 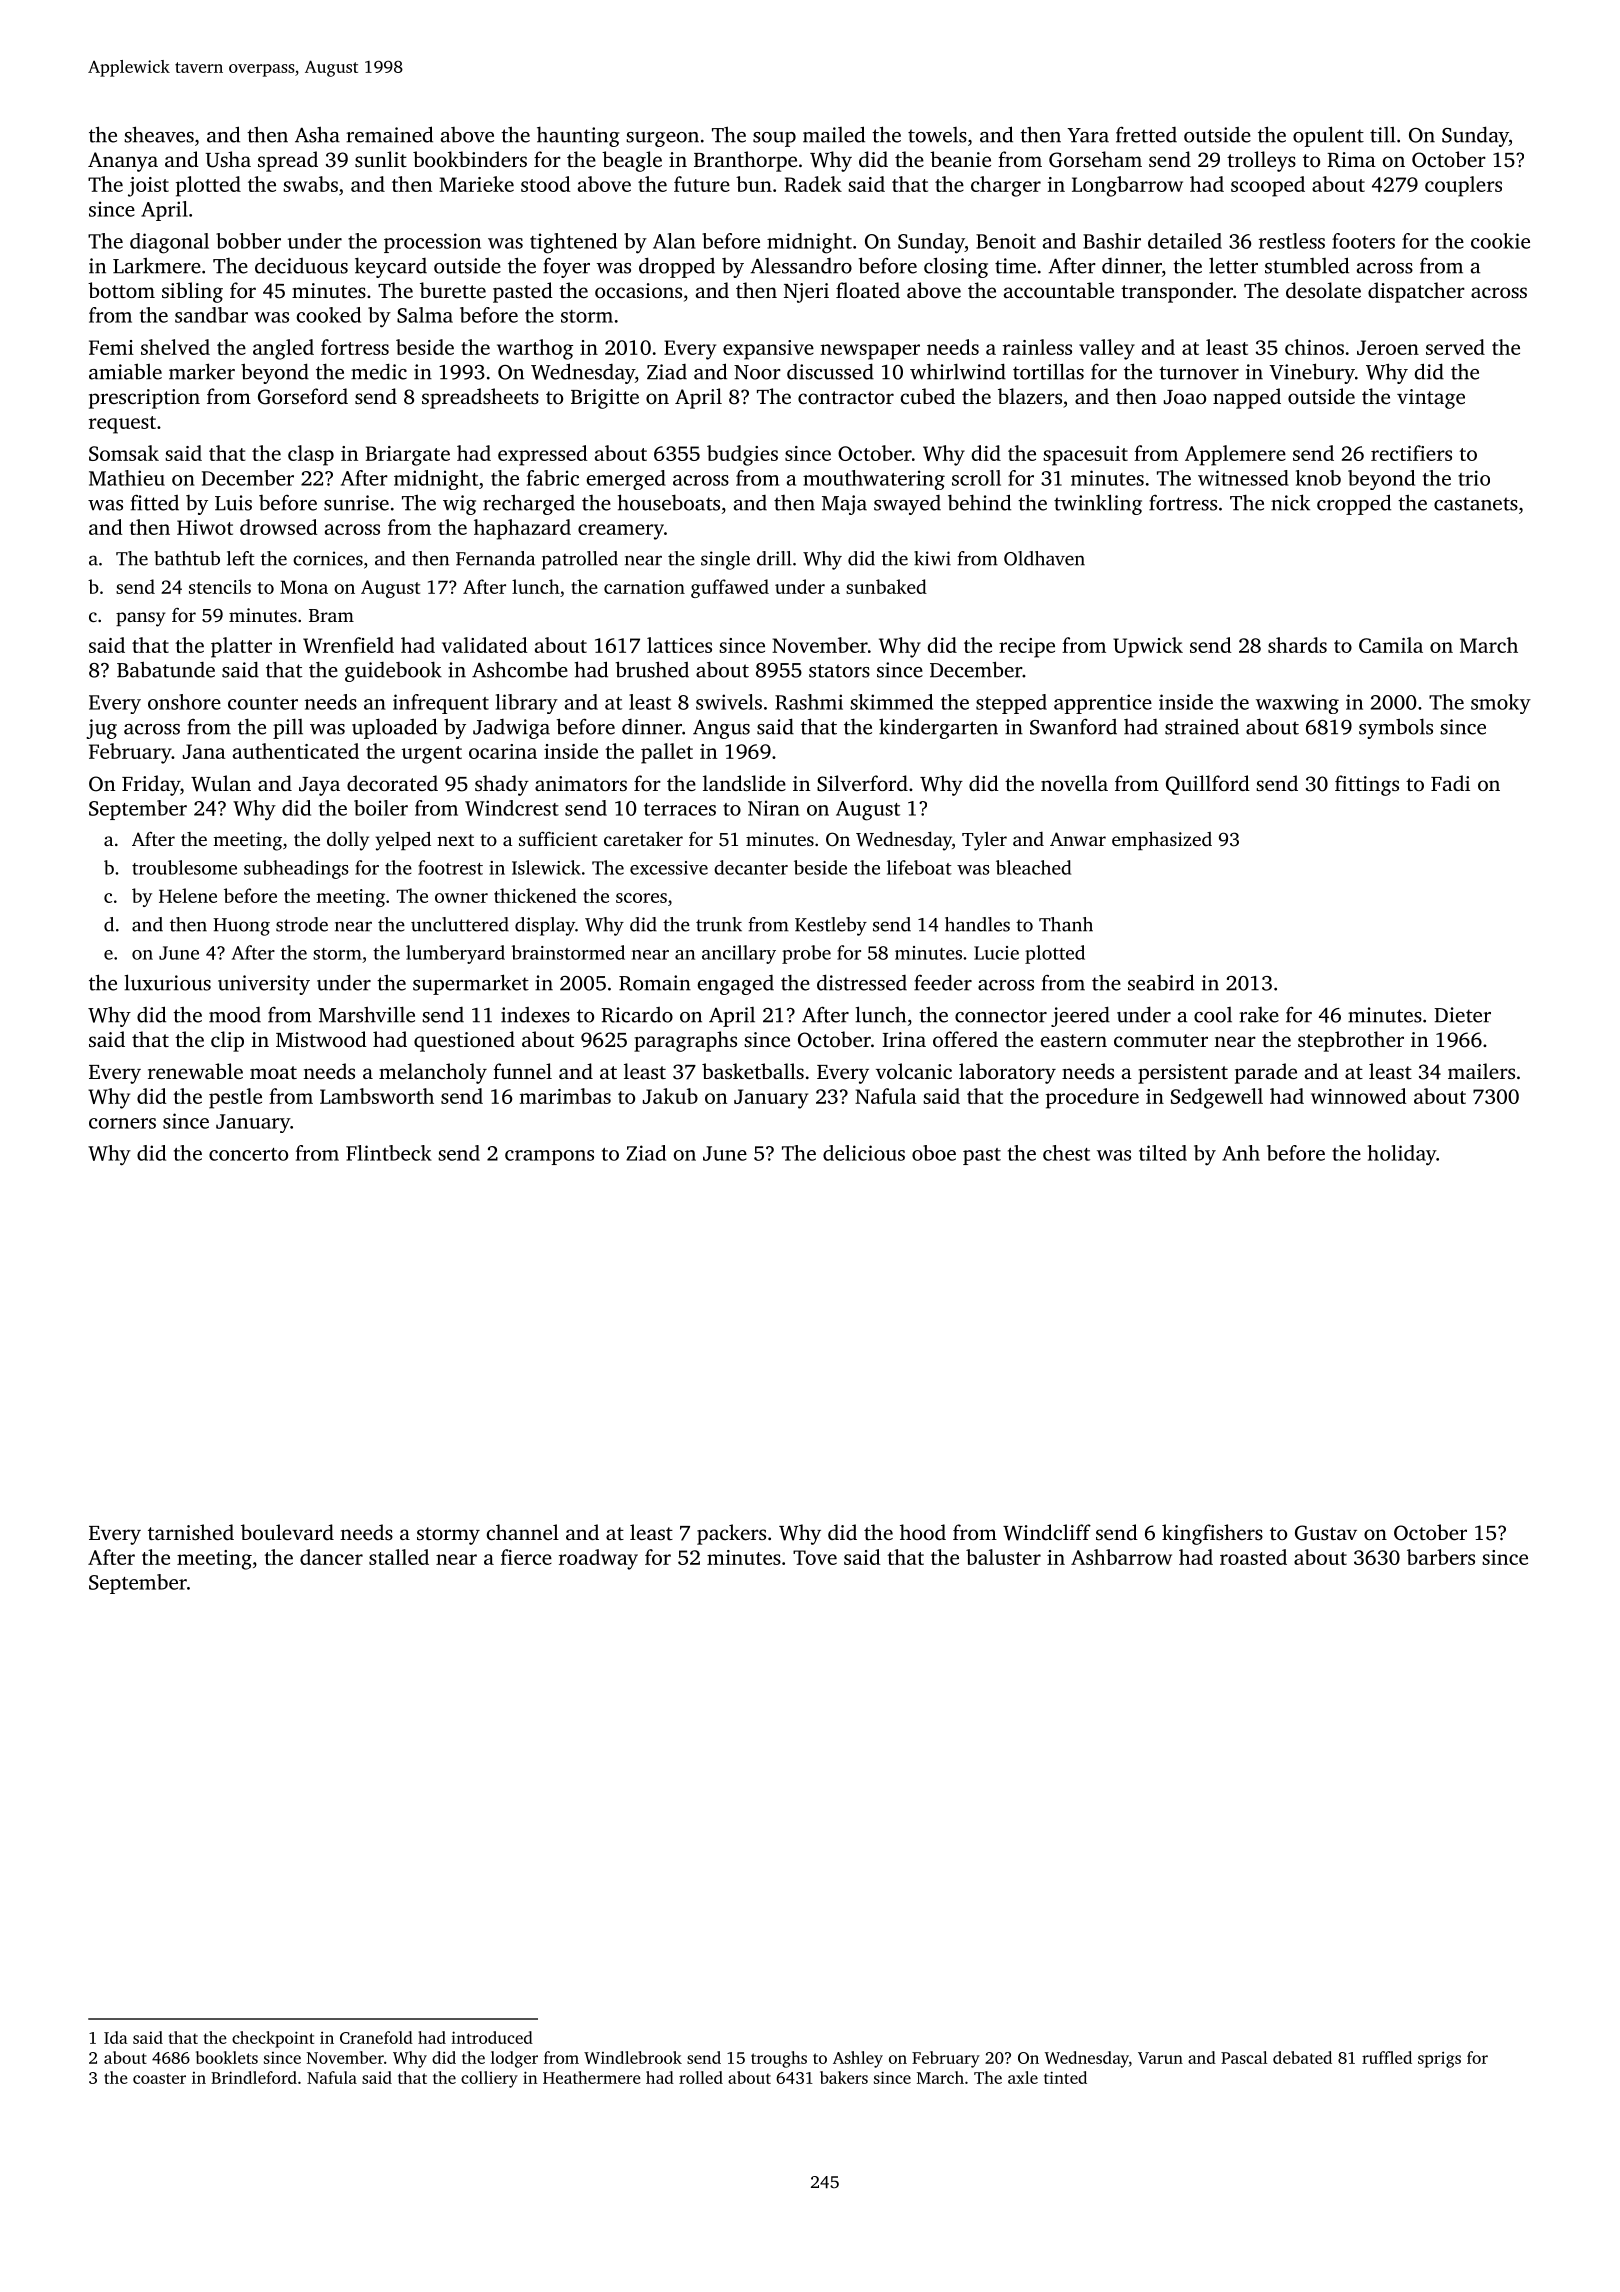 I want to click on volcanic, so click(x=914, y=1071).
